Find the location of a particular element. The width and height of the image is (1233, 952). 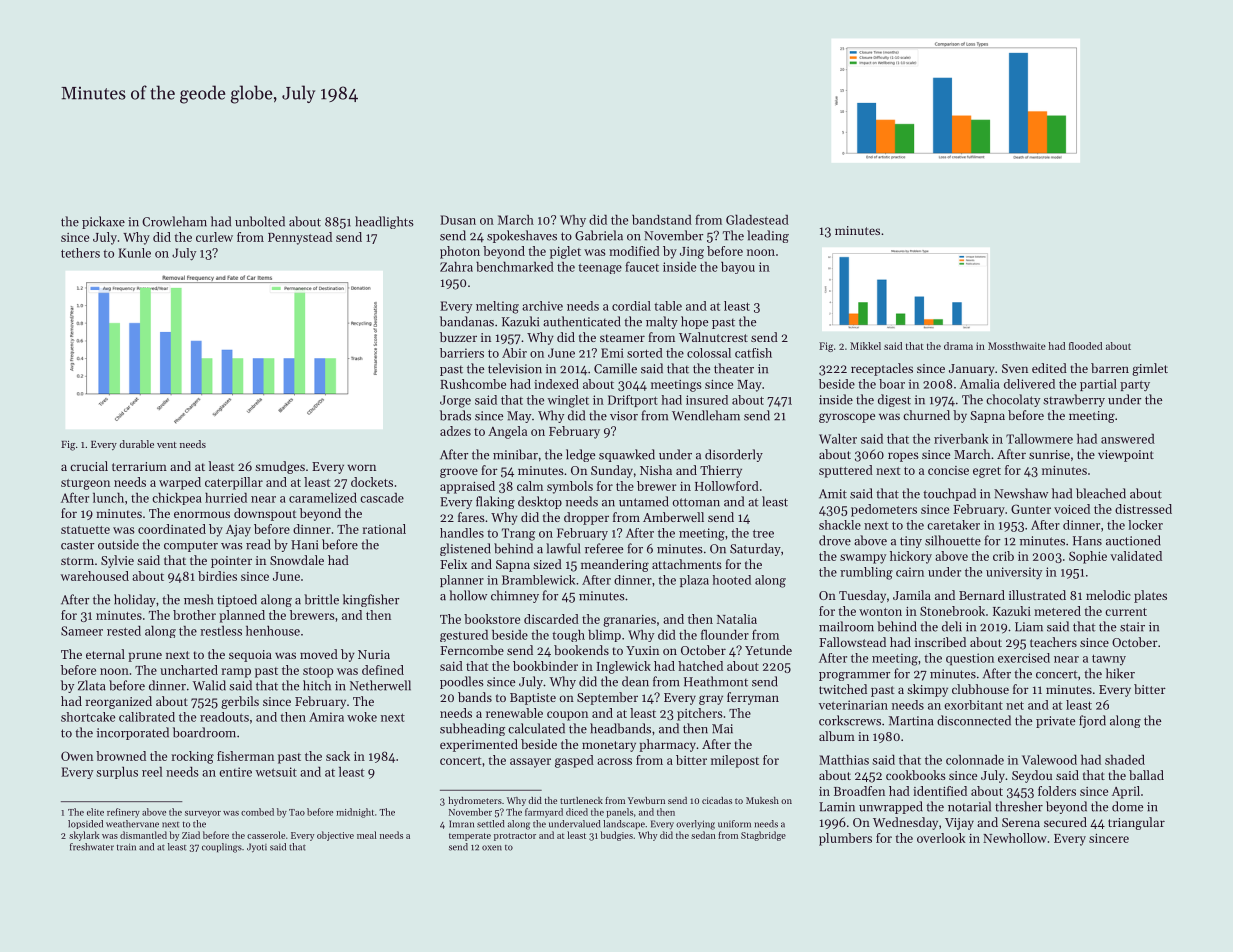

dean is located at coordinates (635, 681).
